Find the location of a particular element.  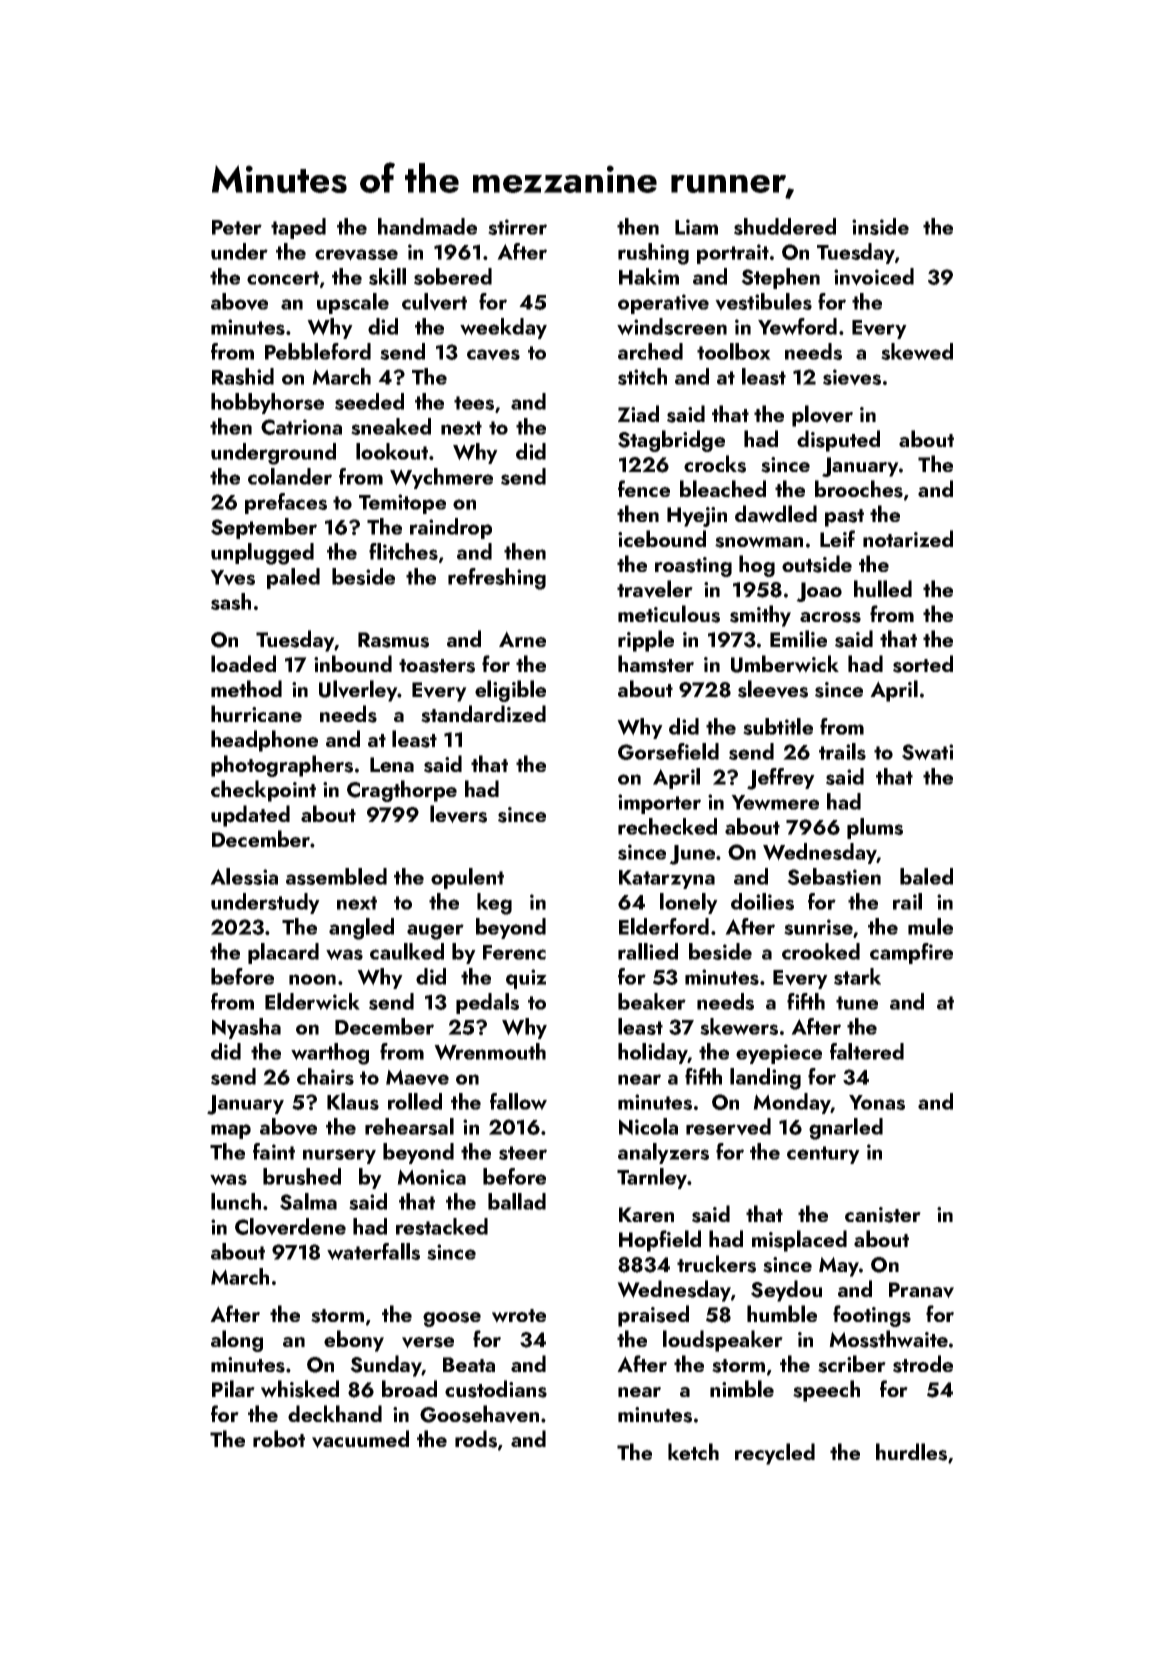

Rasmus is located at coordinates (393, 640).
